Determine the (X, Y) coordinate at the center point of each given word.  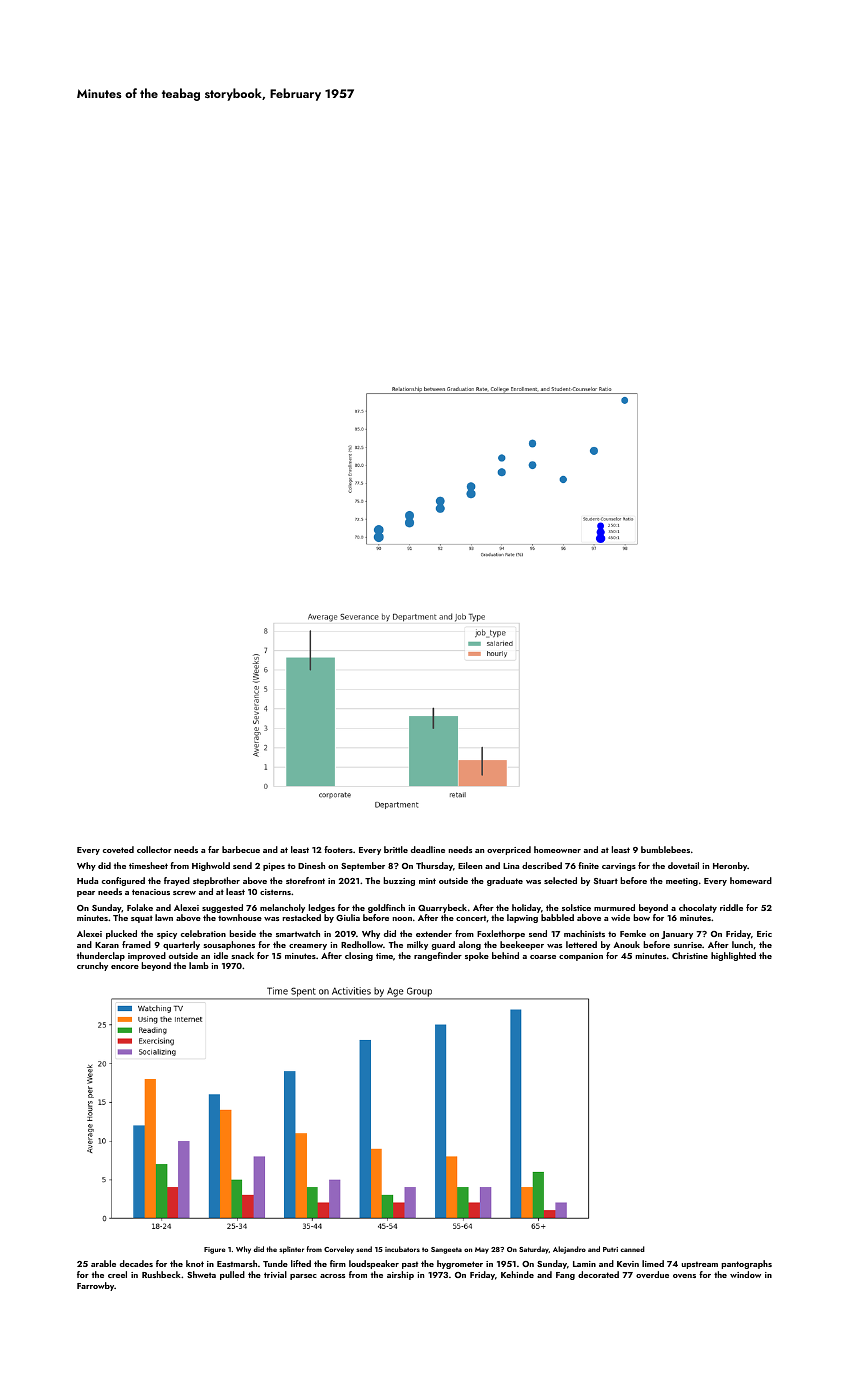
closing (359, 956)
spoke (477, 956)
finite (588, 865)
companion (581, 957)
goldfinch (386, 908)
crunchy (92, 966)
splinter (291, 1250)
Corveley (339, 1250)
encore (125, 967)
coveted (118, 849)
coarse (543, 957)
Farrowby (96, 1286)
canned (632, 1249)
